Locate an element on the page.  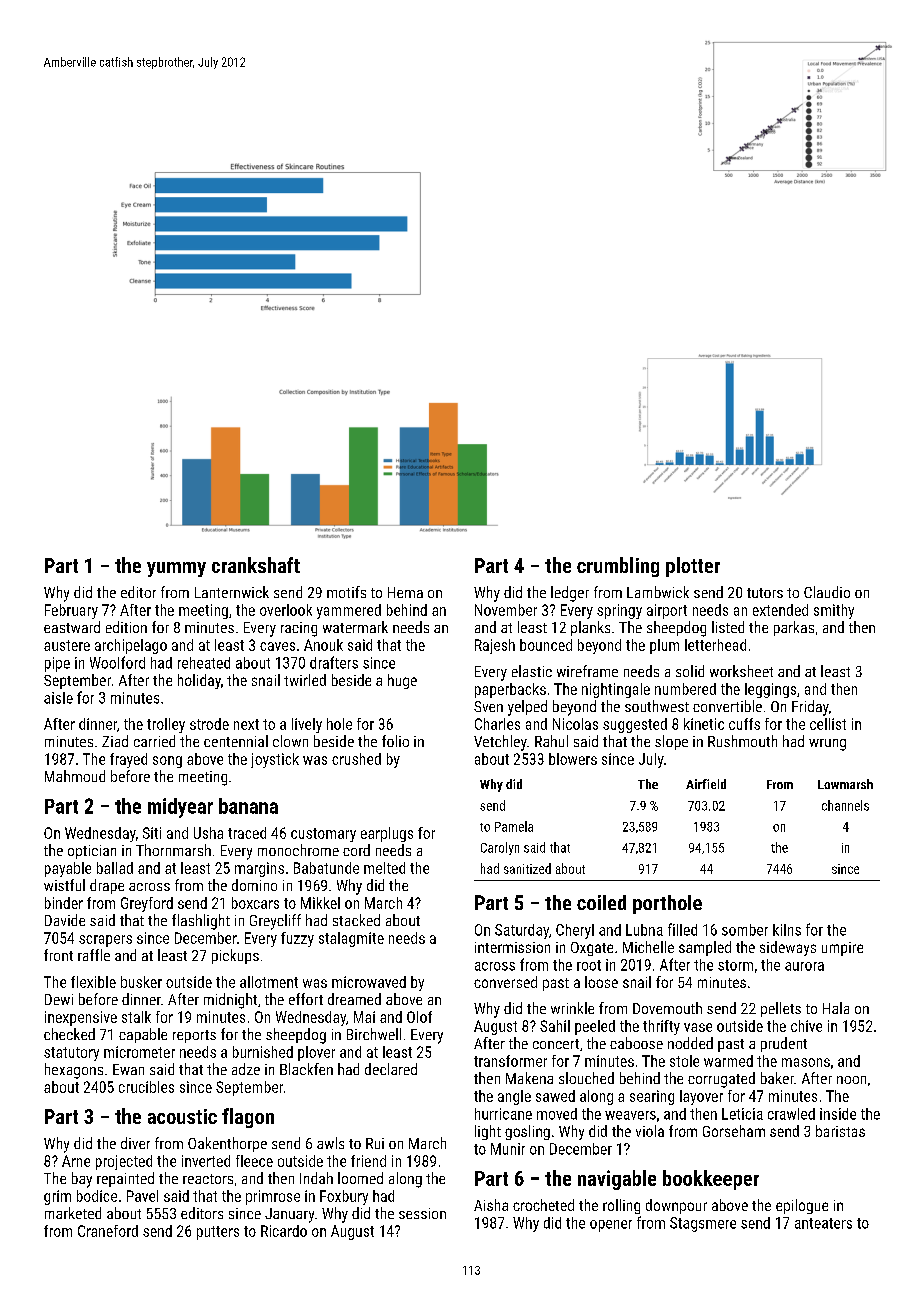
umpire is located at coordinates (842, 949).
